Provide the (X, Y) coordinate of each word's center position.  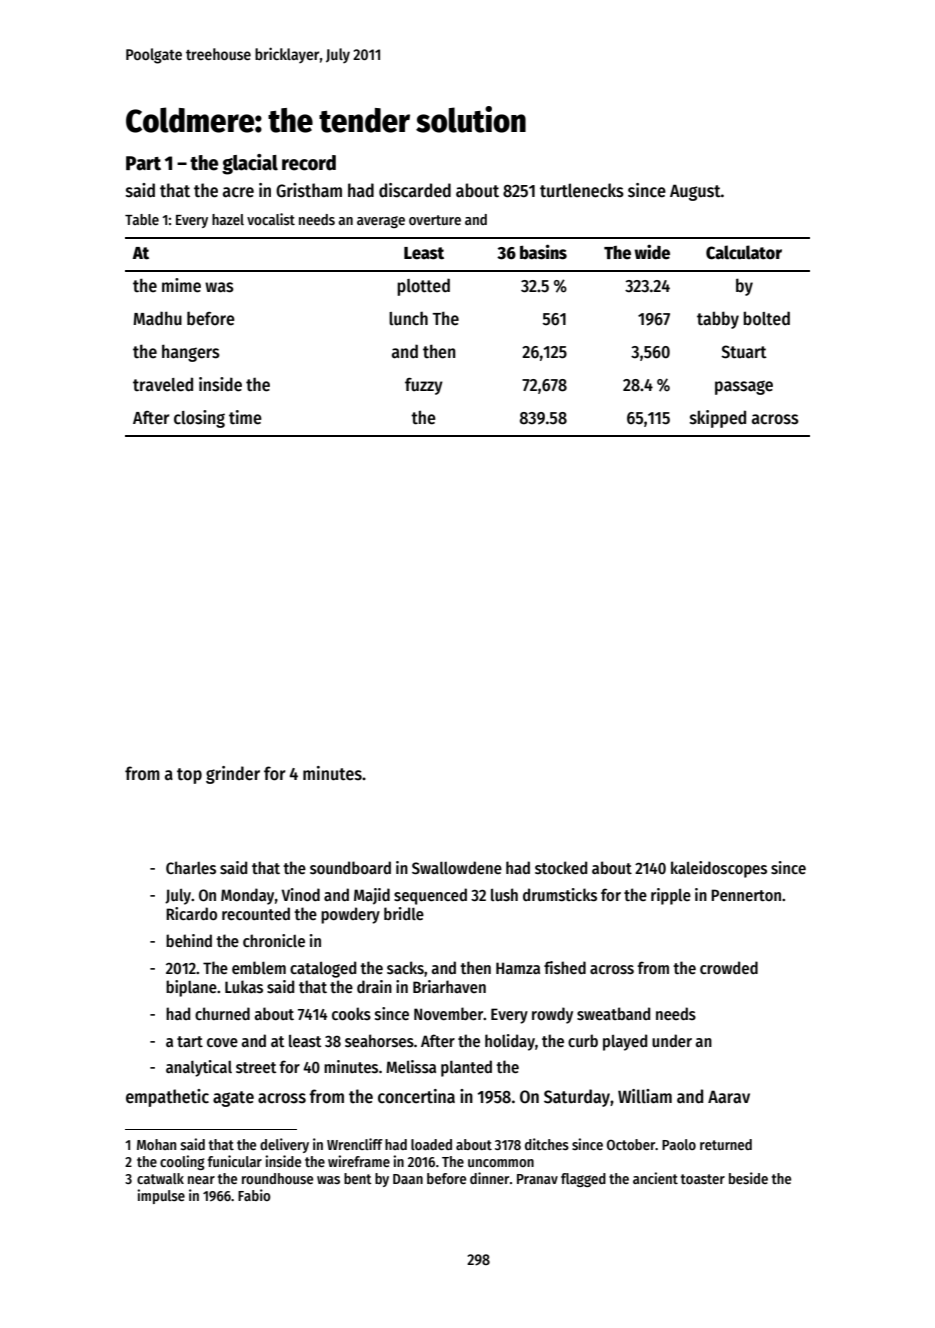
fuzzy (424, 386)
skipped (718, 419)
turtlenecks (582, 190)
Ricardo (191, 913)
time (245, 417)
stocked (561, 867)
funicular (235, 1161)
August (695, 192)
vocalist (271, 219)
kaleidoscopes (719, 869)
